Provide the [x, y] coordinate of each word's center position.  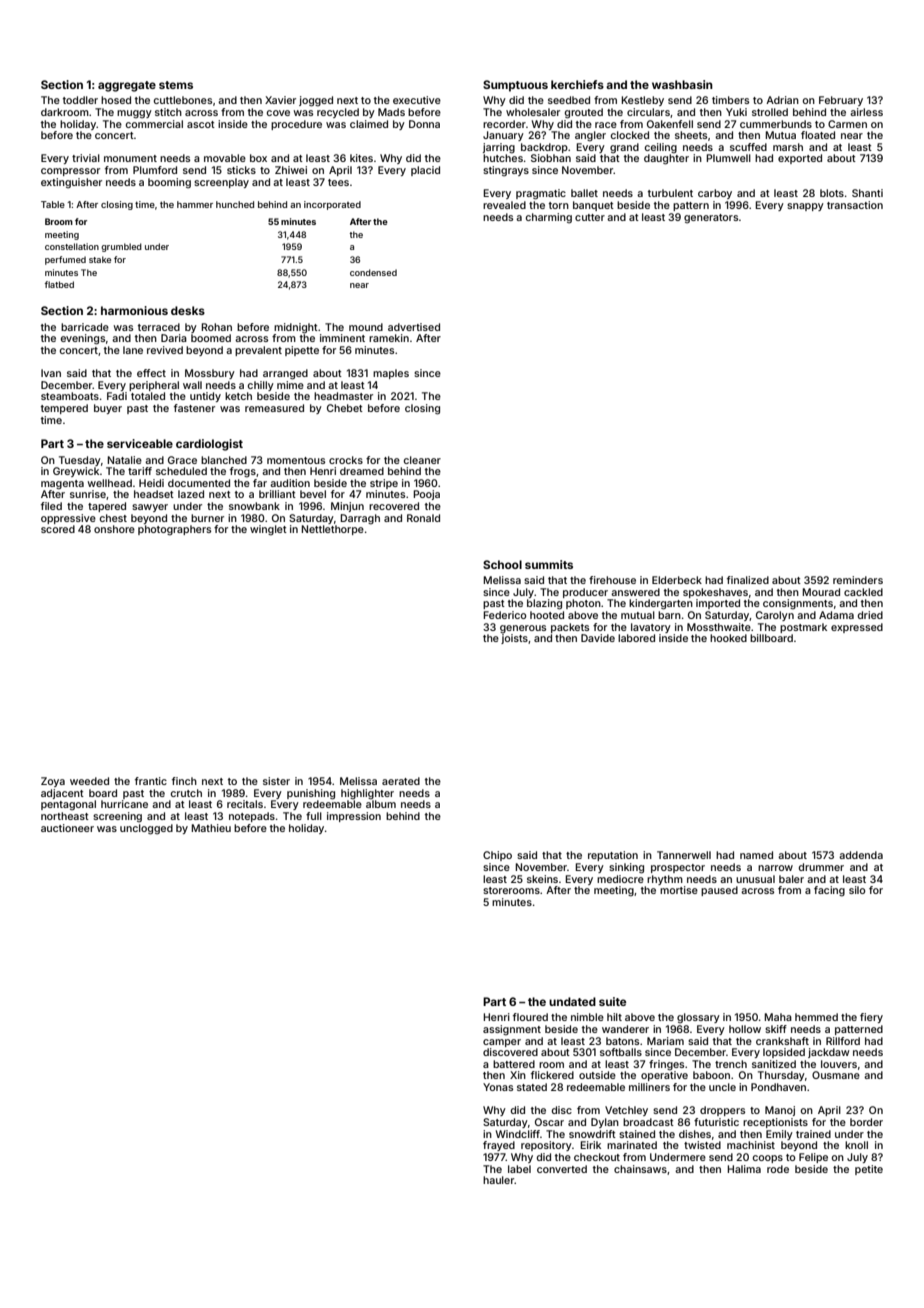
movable [225, 158]
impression [354, 817]
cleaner [422, 460]
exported [800, 159]
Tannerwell [684, 855]
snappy [805, 207]
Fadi [117, 396]
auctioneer [67, 828]
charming [549, 218]
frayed [499, 1146]
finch [184, 781]
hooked [728, 638]
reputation [613, 856]
